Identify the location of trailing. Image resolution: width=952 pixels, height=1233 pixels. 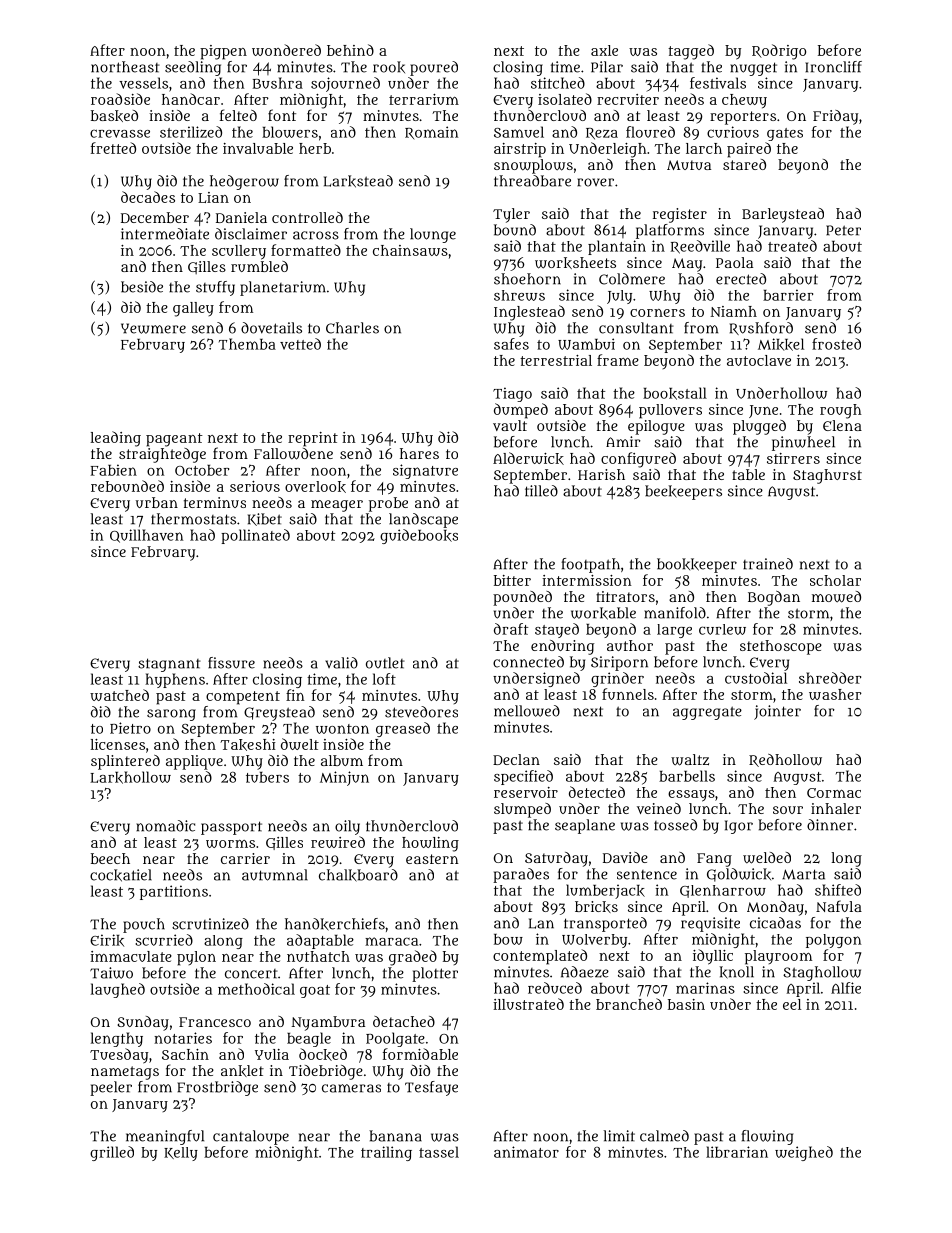
(386, 1153).
